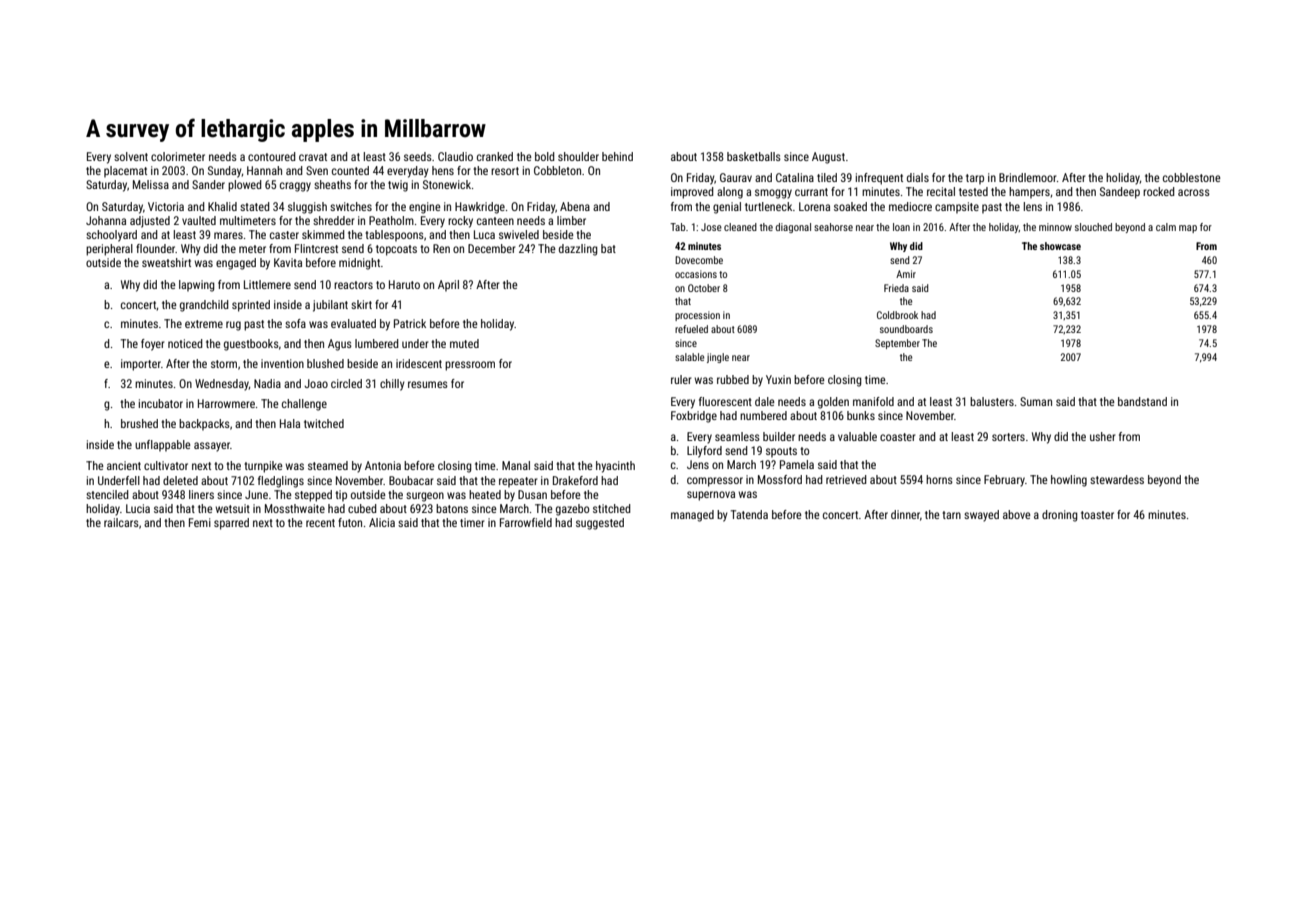 Image resolution: width=1308 pixels, height=924 pixels. What do you see at coordinates (1103, 436) in the screenshot?
I see `usher` at bounding box center [1103, 436].
